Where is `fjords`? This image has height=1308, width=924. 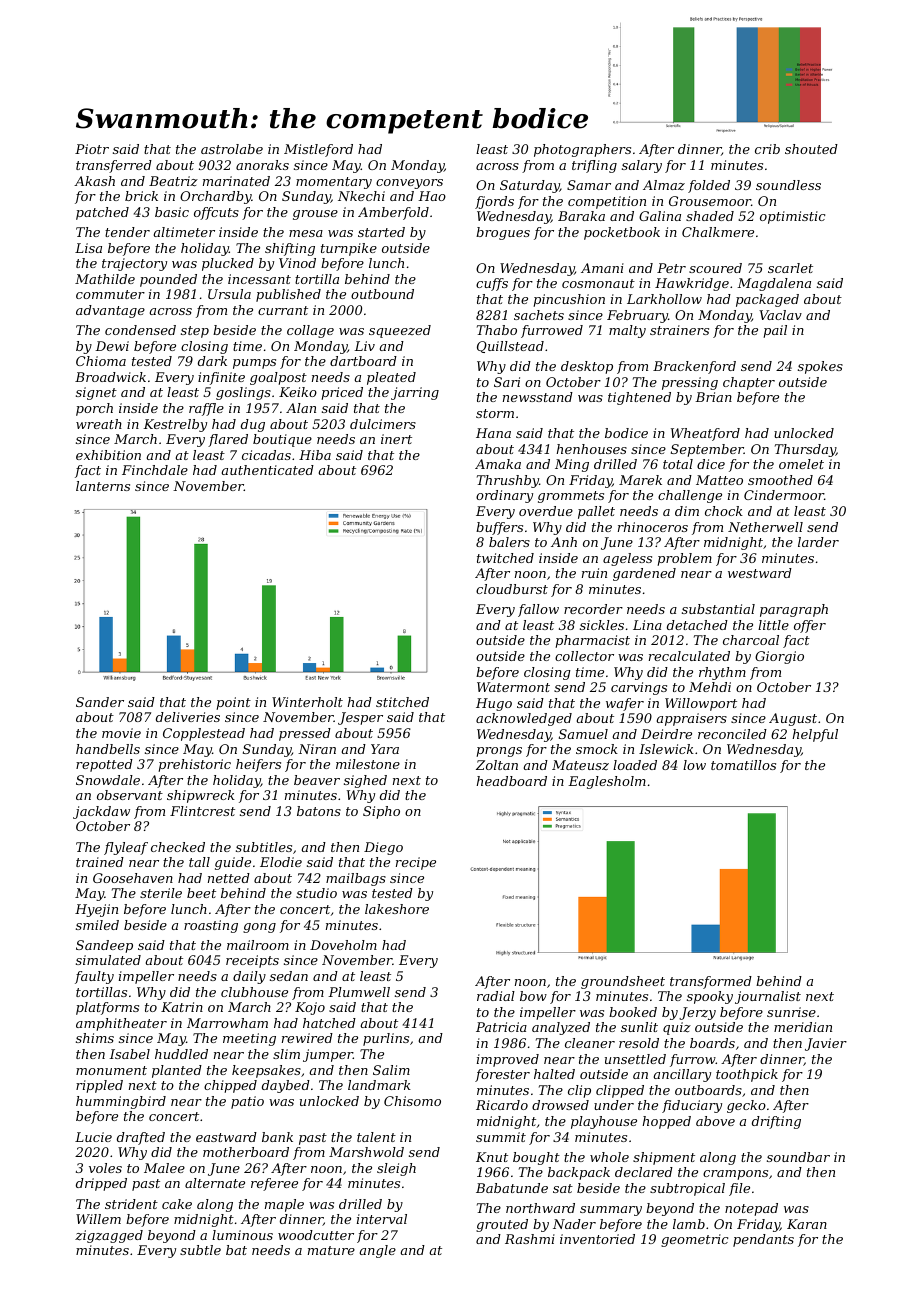 fjords is located at coordinates (494, 202).
